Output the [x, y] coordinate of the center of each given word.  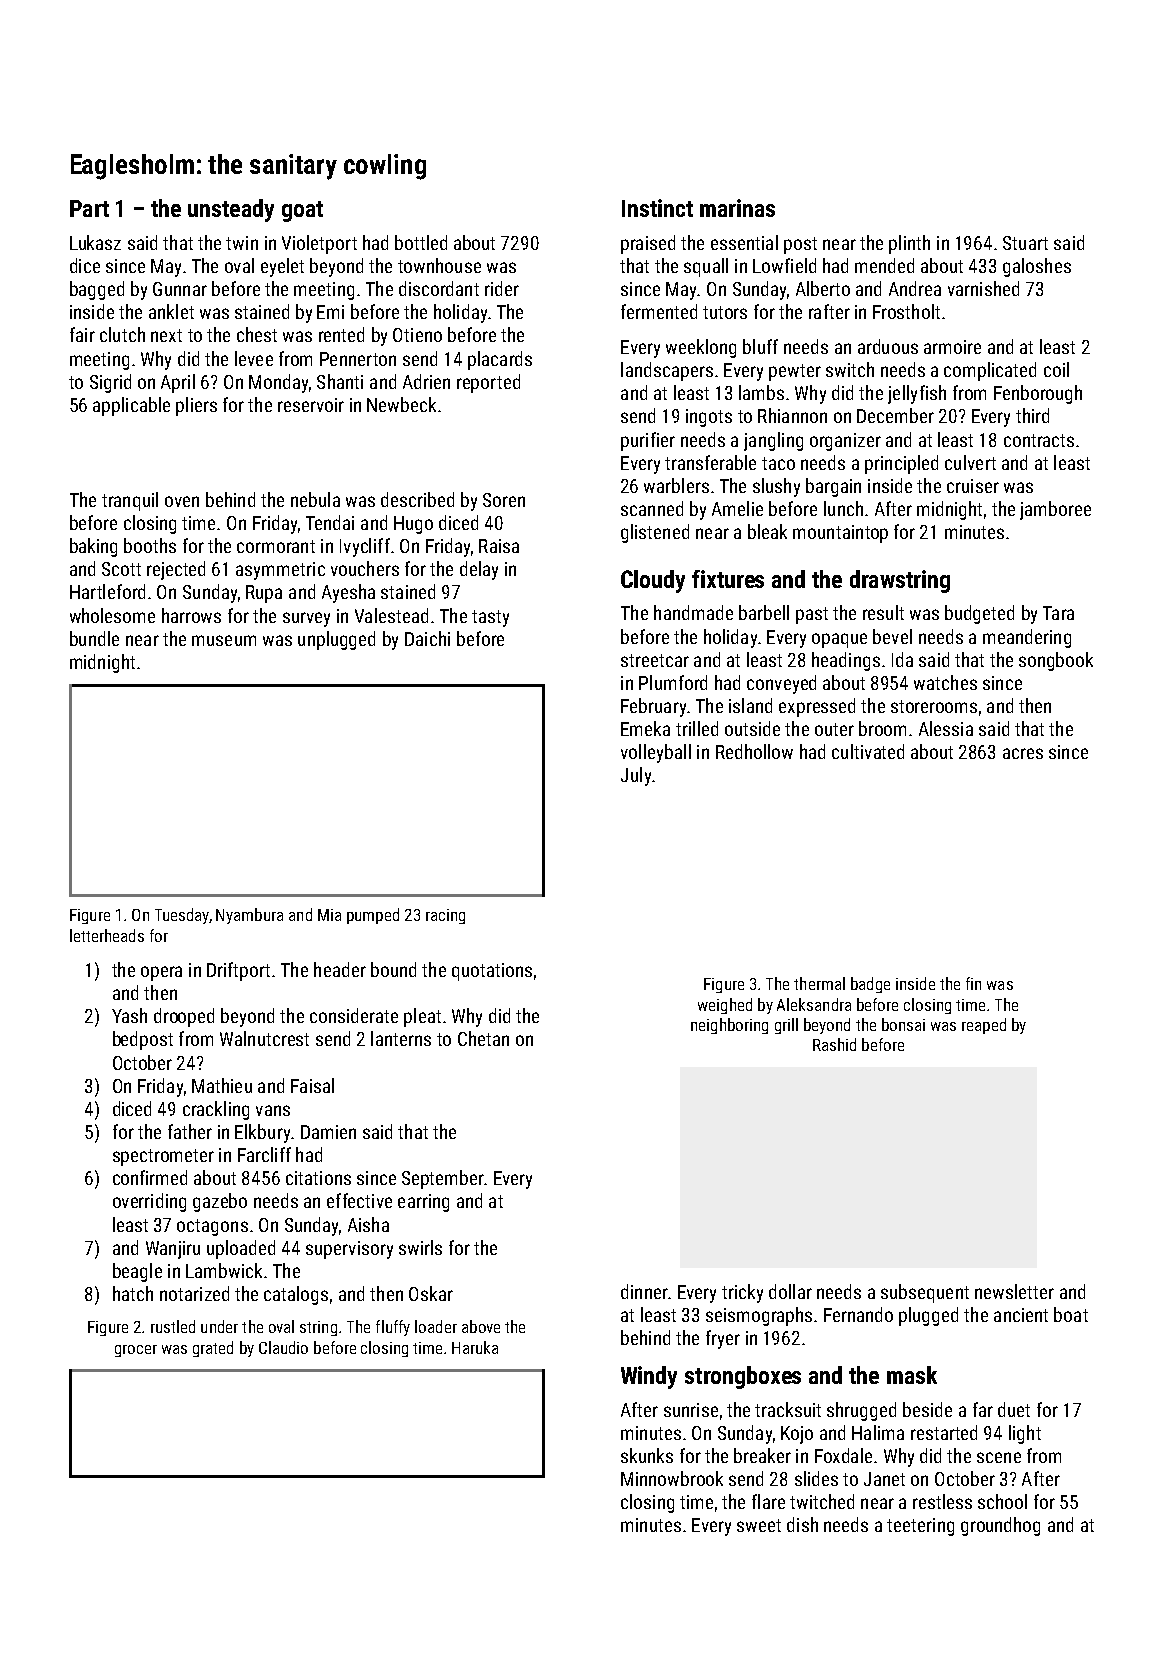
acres [1023, 753]
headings [846, 661]
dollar [790, 1291]
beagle [137, 1272]
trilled [697, 728]
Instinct [657, 208]
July [636, 776]
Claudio [283, 1347]
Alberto [823, 288]
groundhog [1000, 1526]
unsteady [231, 210]
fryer [723, 1339]
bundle [94, 638]
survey [306, 619]
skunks [647, 1455]
